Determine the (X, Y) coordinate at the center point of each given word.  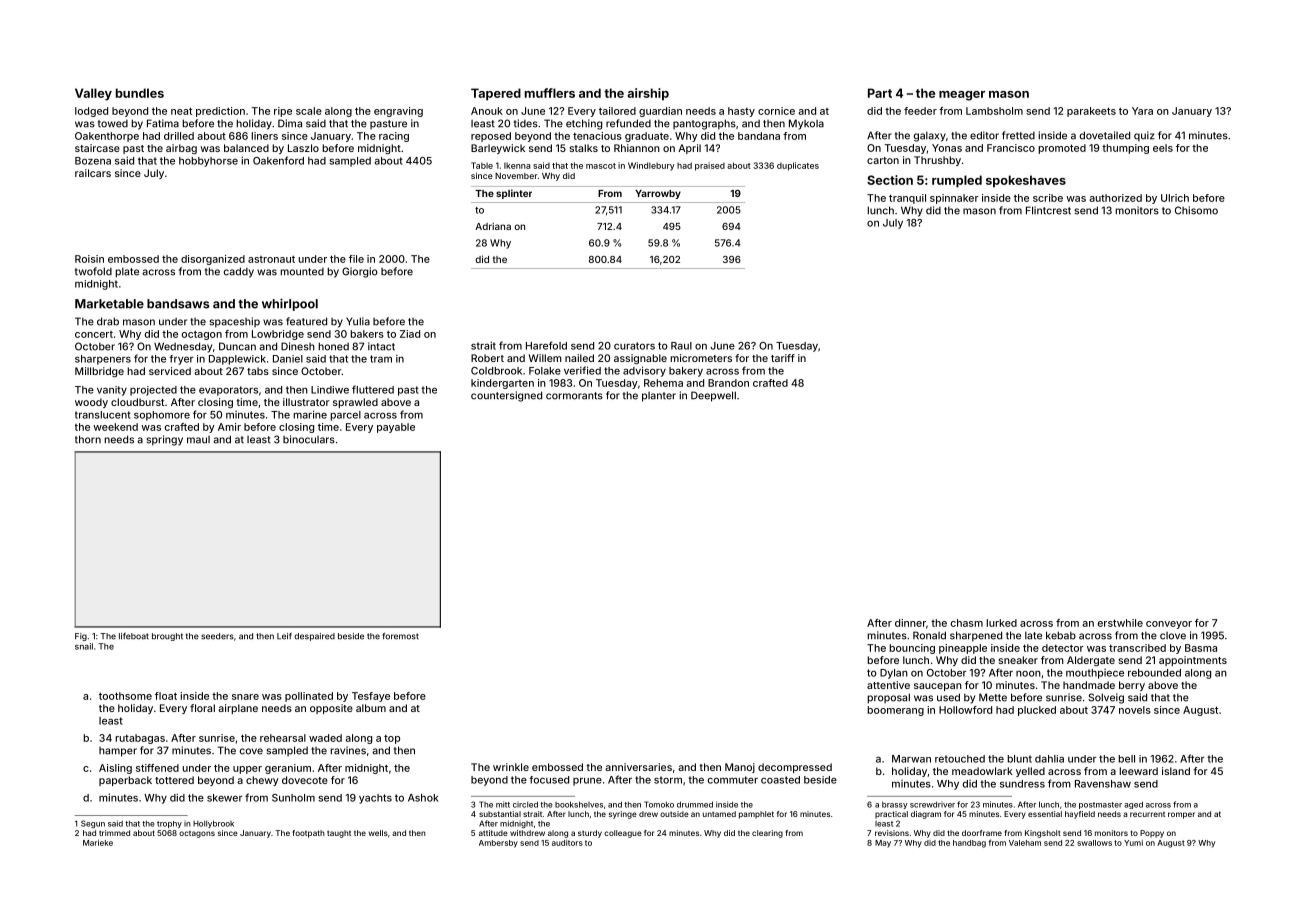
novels (1135, 710)
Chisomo (1196, 210)
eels (1163, 148)
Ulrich (1175, 198)
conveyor (1169, 625)
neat (181, 111)
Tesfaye (371, 697)
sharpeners (103, 360)
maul (198, 440)
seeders (217, 636)
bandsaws (178, 304)
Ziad (410, 334)
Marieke (98, 843)
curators (634, 346)
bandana (759, 136)
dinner (910, 623)
